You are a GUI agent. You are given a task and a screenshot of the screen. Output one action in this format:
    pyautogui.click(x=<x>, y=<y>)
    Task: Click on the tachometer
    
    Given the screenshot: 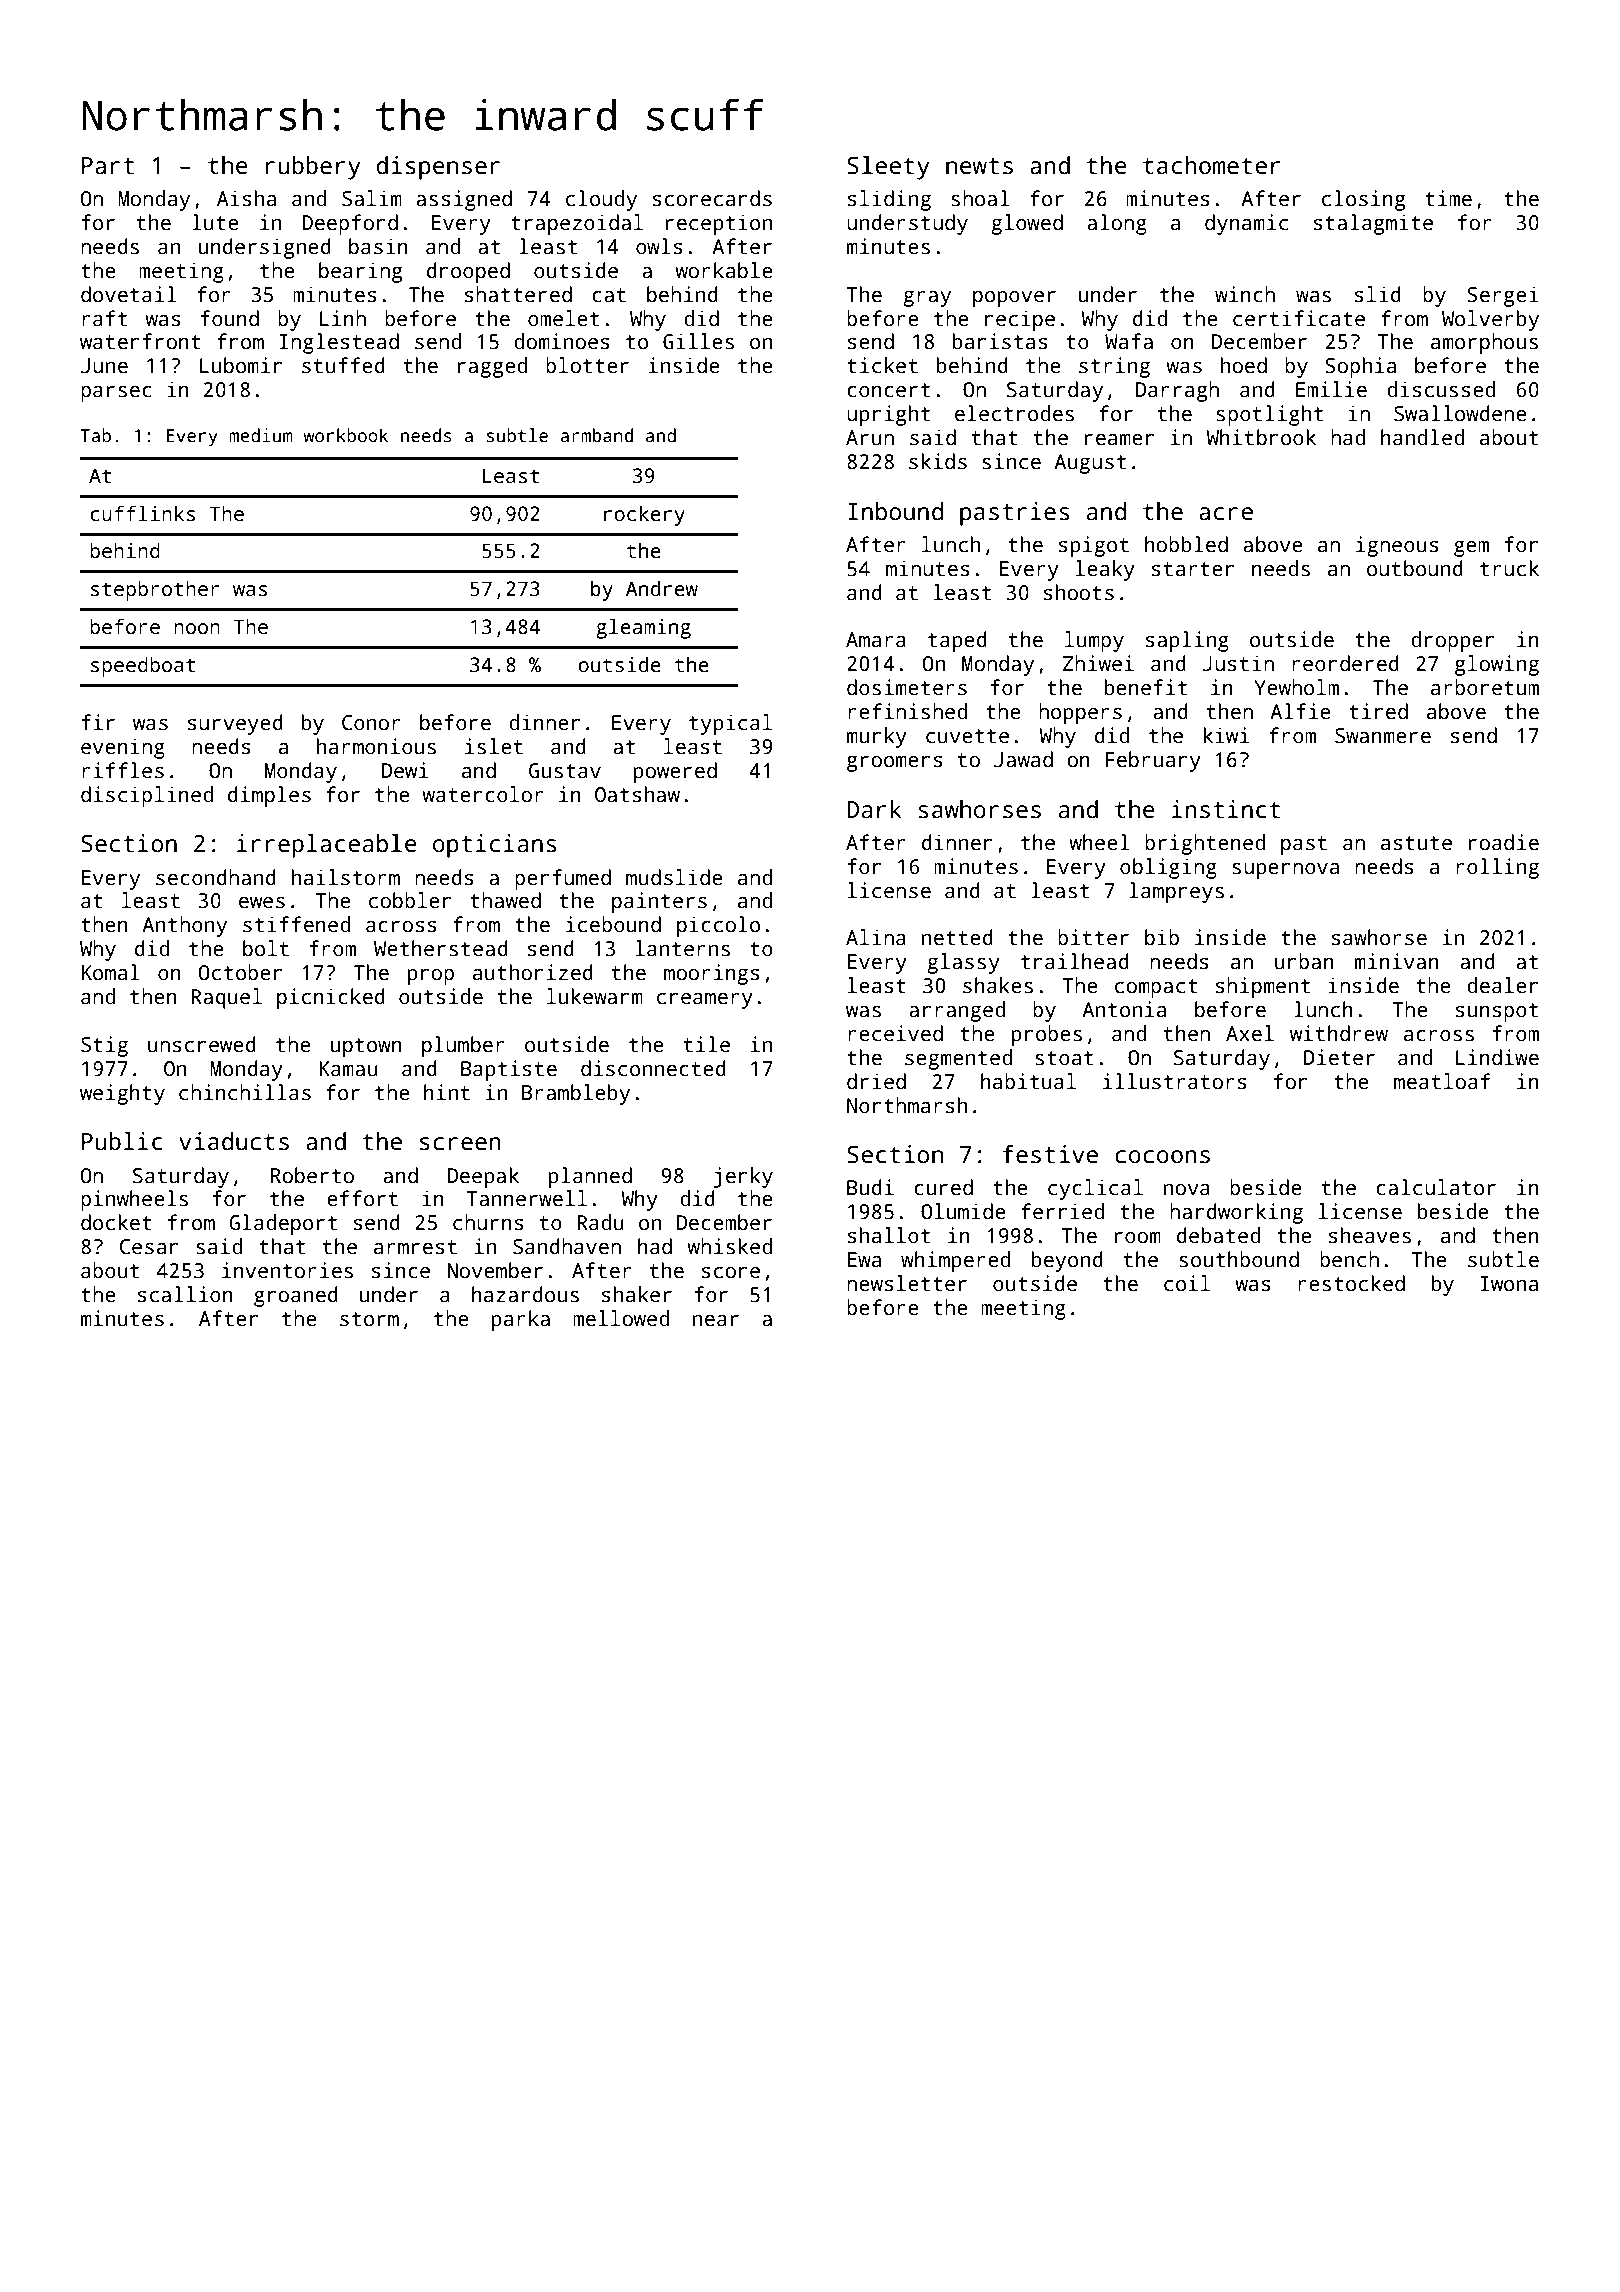 What is the action you would take?
    pyautogui.click(x=1212, y=165)
